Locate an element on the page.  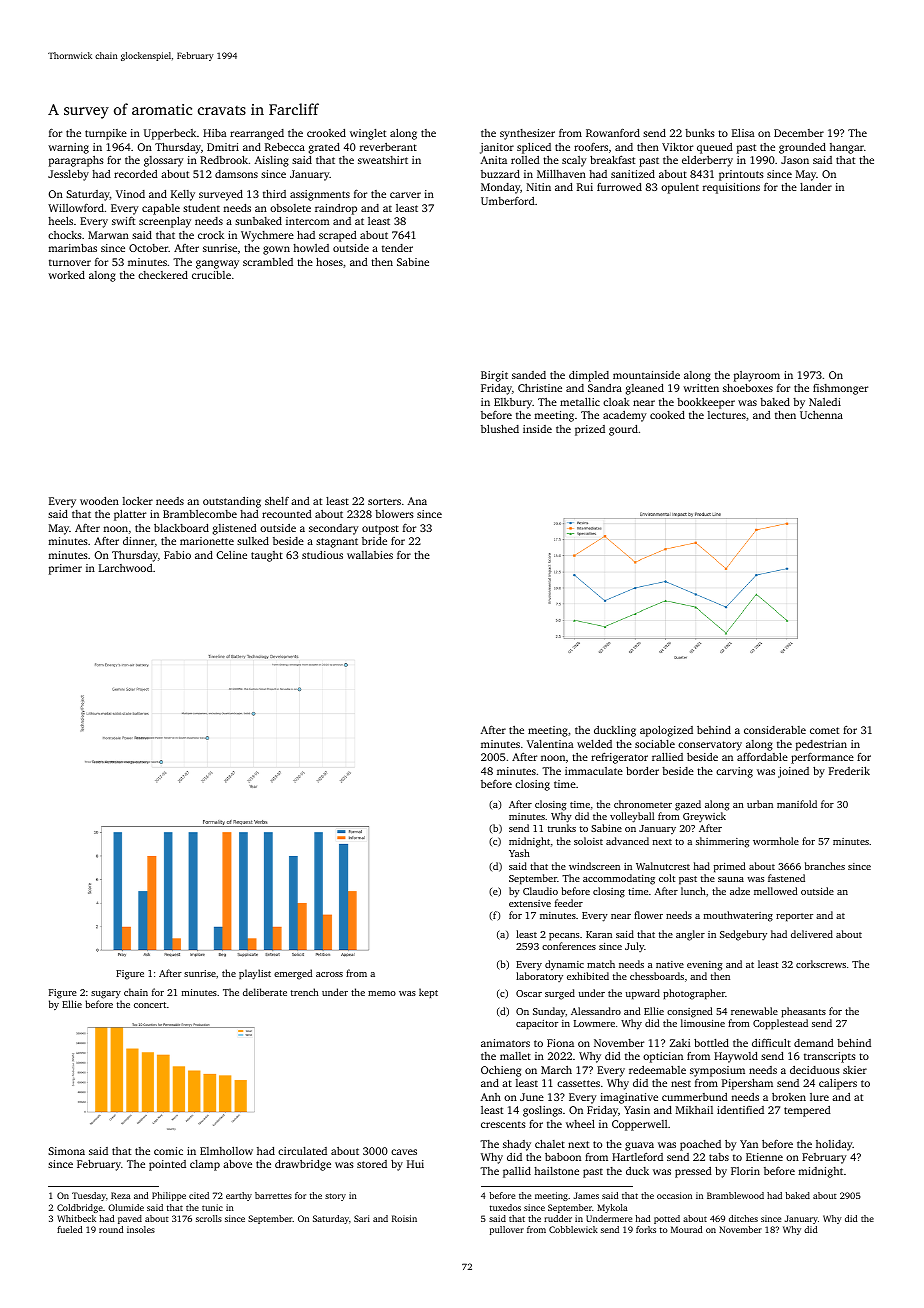
Ana is located at coordinates (417, 501).
